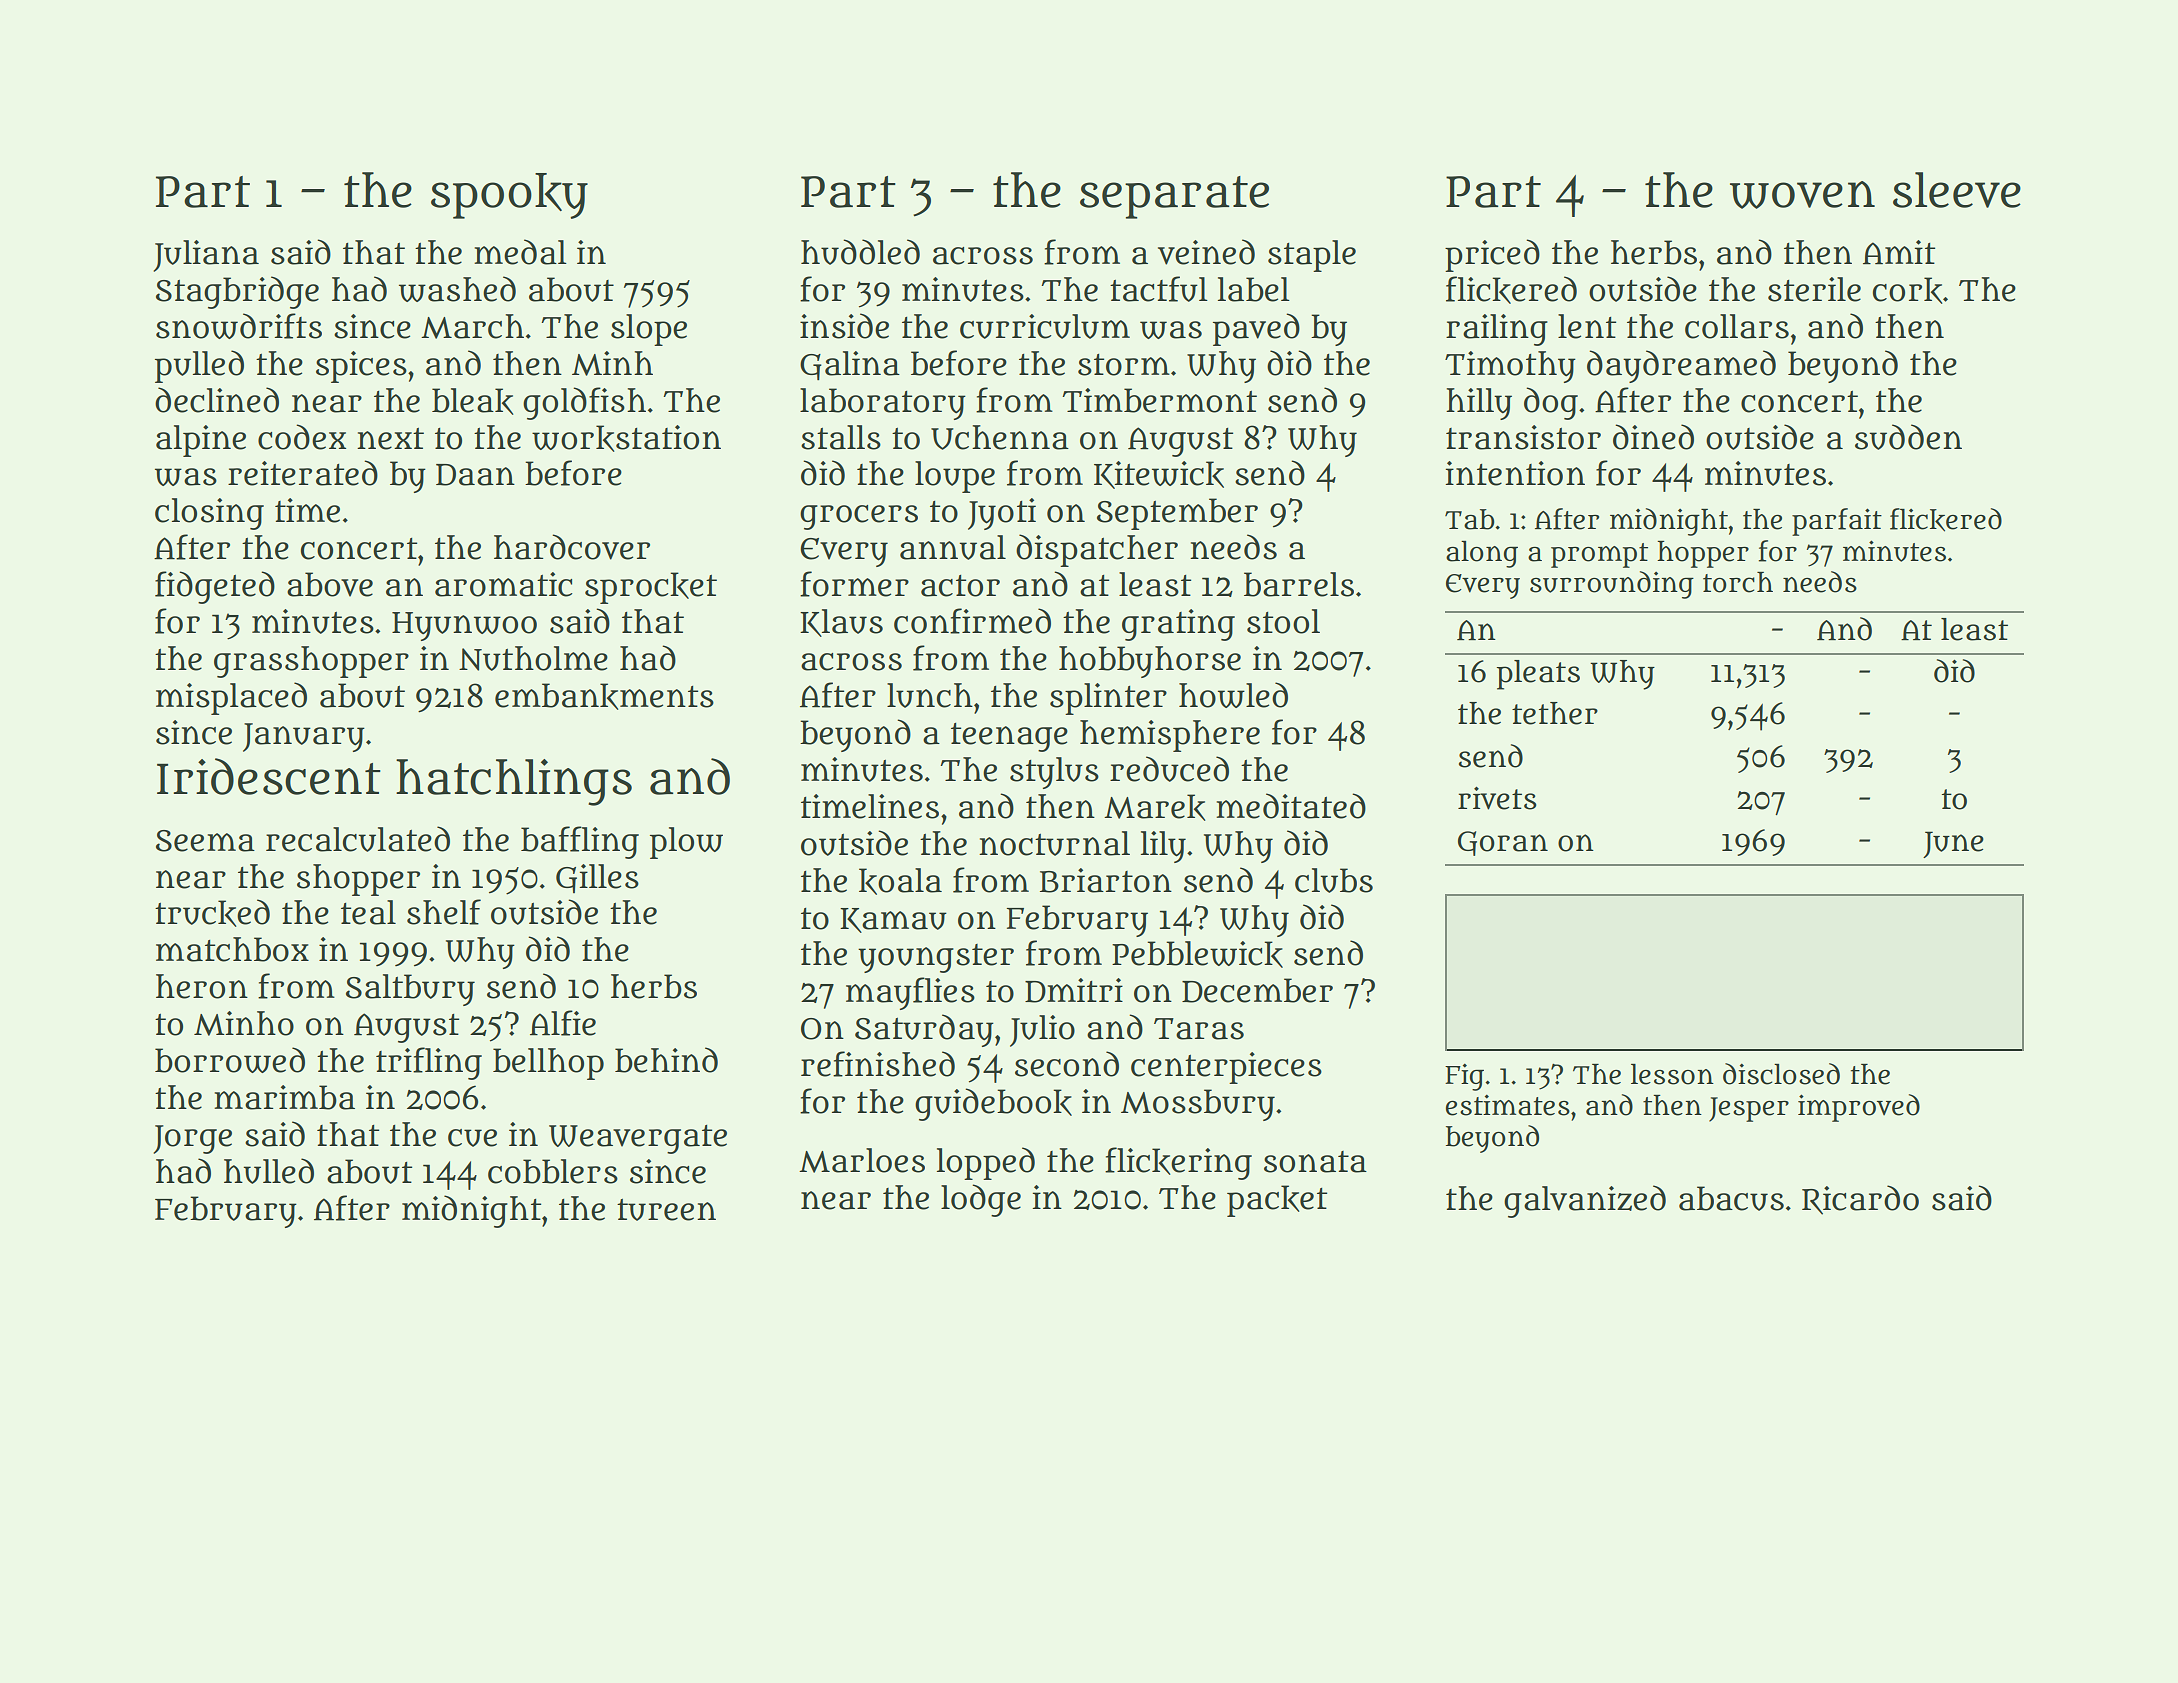 This page has height=1683, width=2178. Describe the element at coordinates (1198, 1105) in the page. I see `Mossbury` at that location.
